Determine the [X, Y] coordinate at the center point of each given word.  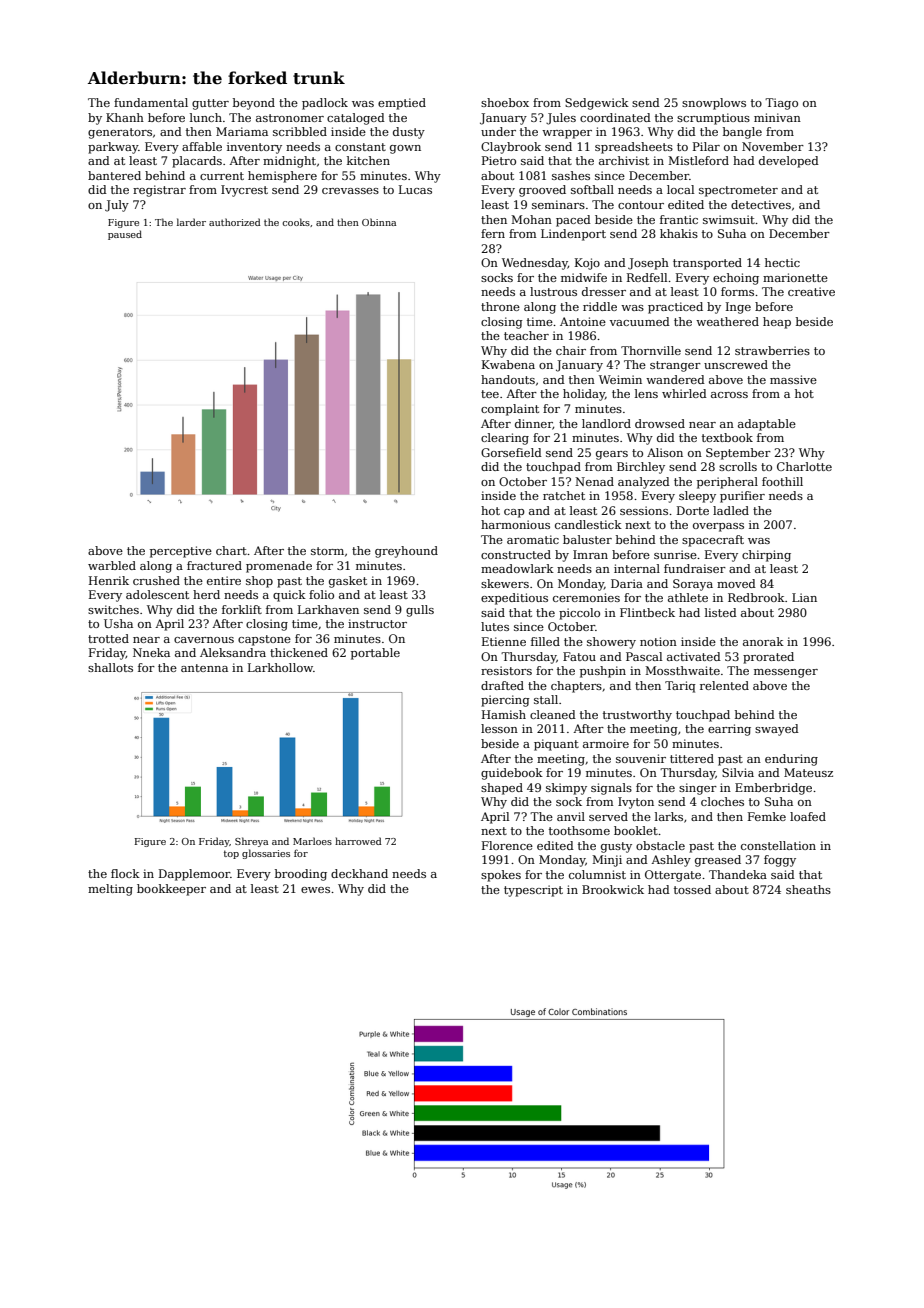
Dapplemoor [194, 875]
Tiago [781, 104]
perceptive [181, 552]
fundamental [151, 102]
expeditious [514, 599]
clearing [505, 439]
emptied [402, 104]
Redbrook [756, 597]
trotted [108, 638]
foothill [782, 481]
